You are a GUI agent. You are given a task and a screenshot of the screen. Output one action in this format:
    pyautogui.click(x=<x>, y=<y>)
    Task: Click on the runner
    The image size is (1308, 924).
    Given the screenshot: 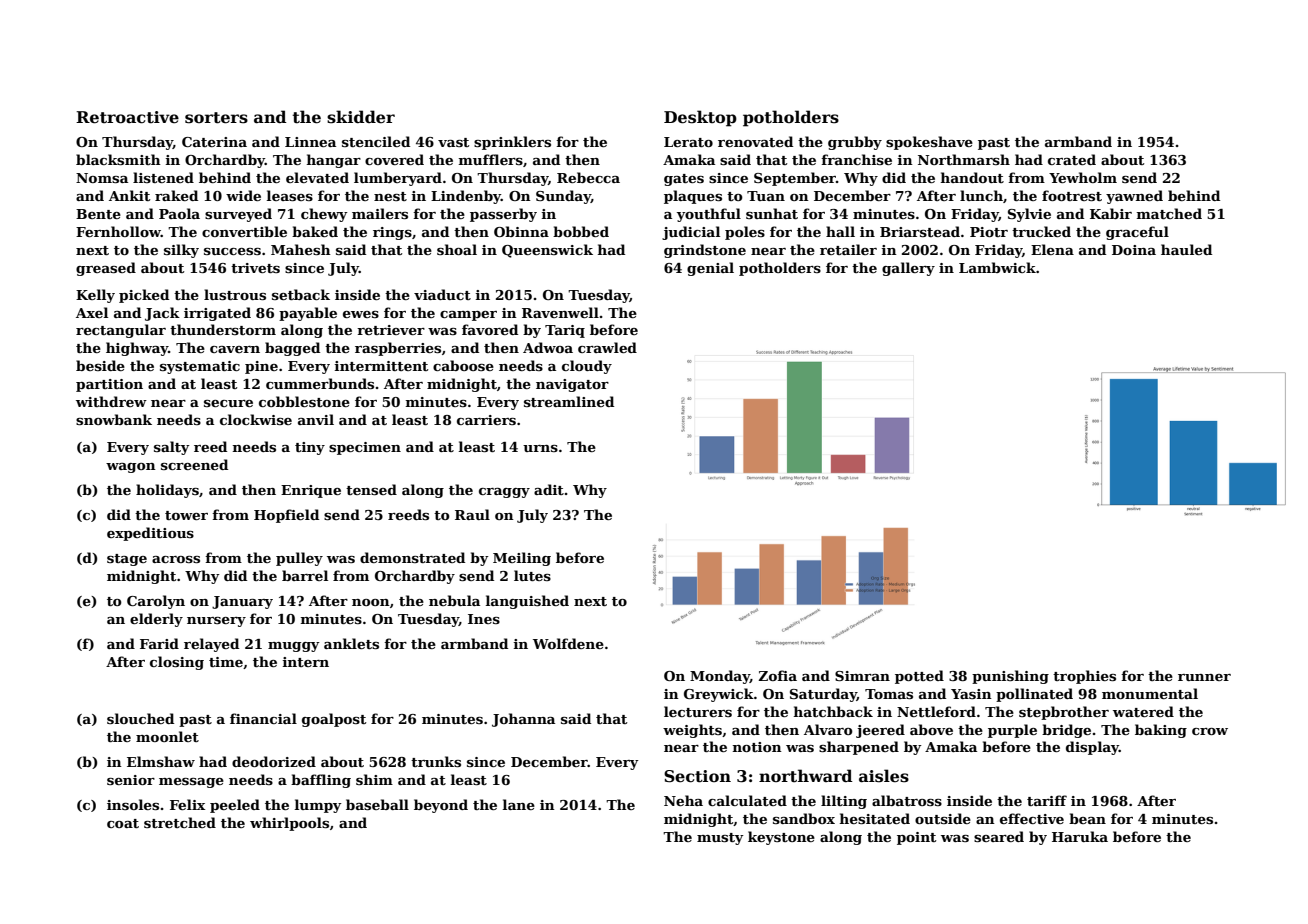 What is the action you would take?
    pyautogui.click(x=1204, y=677)
